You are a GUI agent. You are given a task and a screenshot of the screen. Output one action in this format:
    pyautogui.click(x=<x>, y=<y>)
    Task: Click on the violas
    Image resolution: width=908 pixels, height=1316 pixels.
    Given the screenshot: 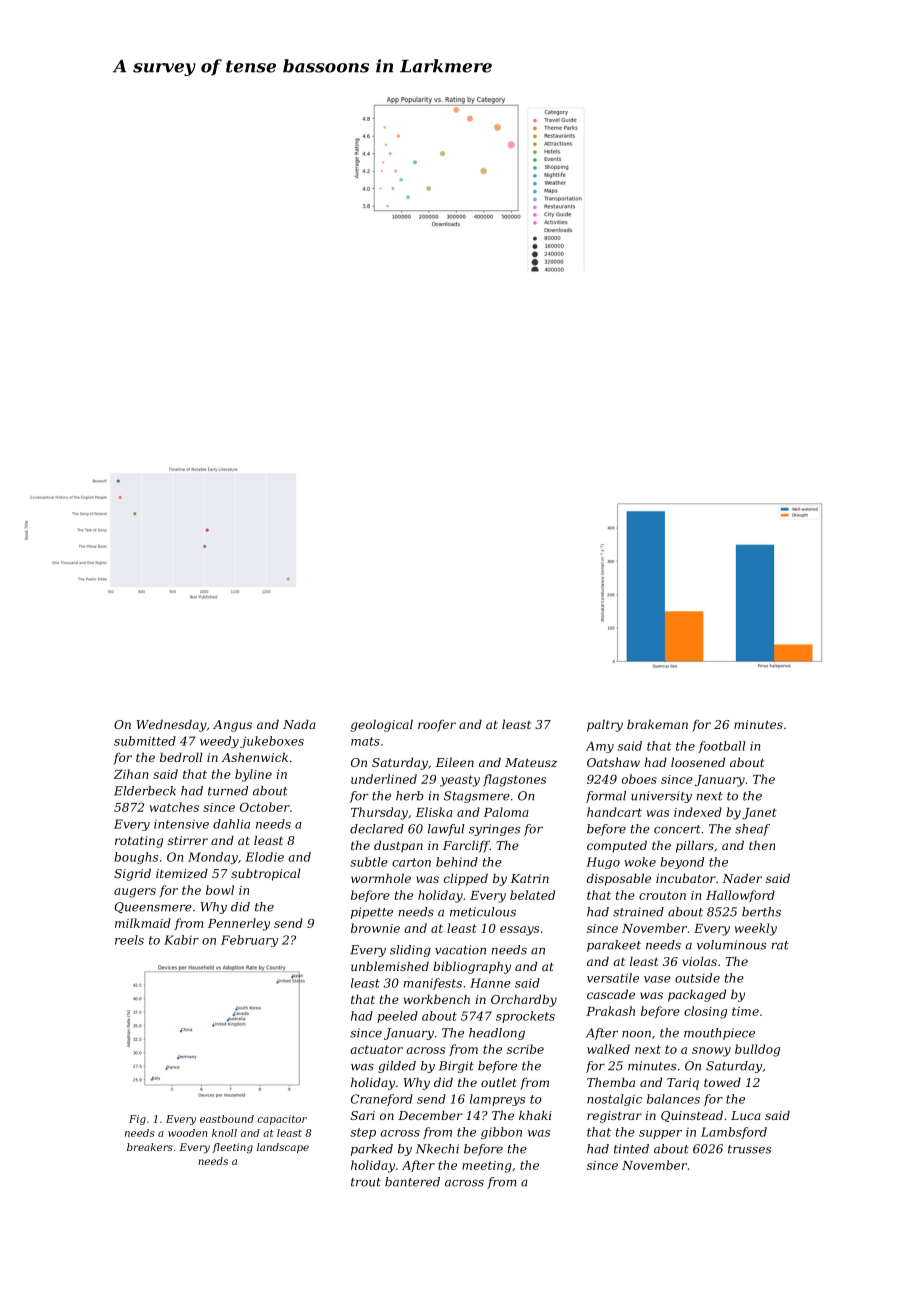 What is the action you would take?
    pyautogui.click(x=699, y=961)
